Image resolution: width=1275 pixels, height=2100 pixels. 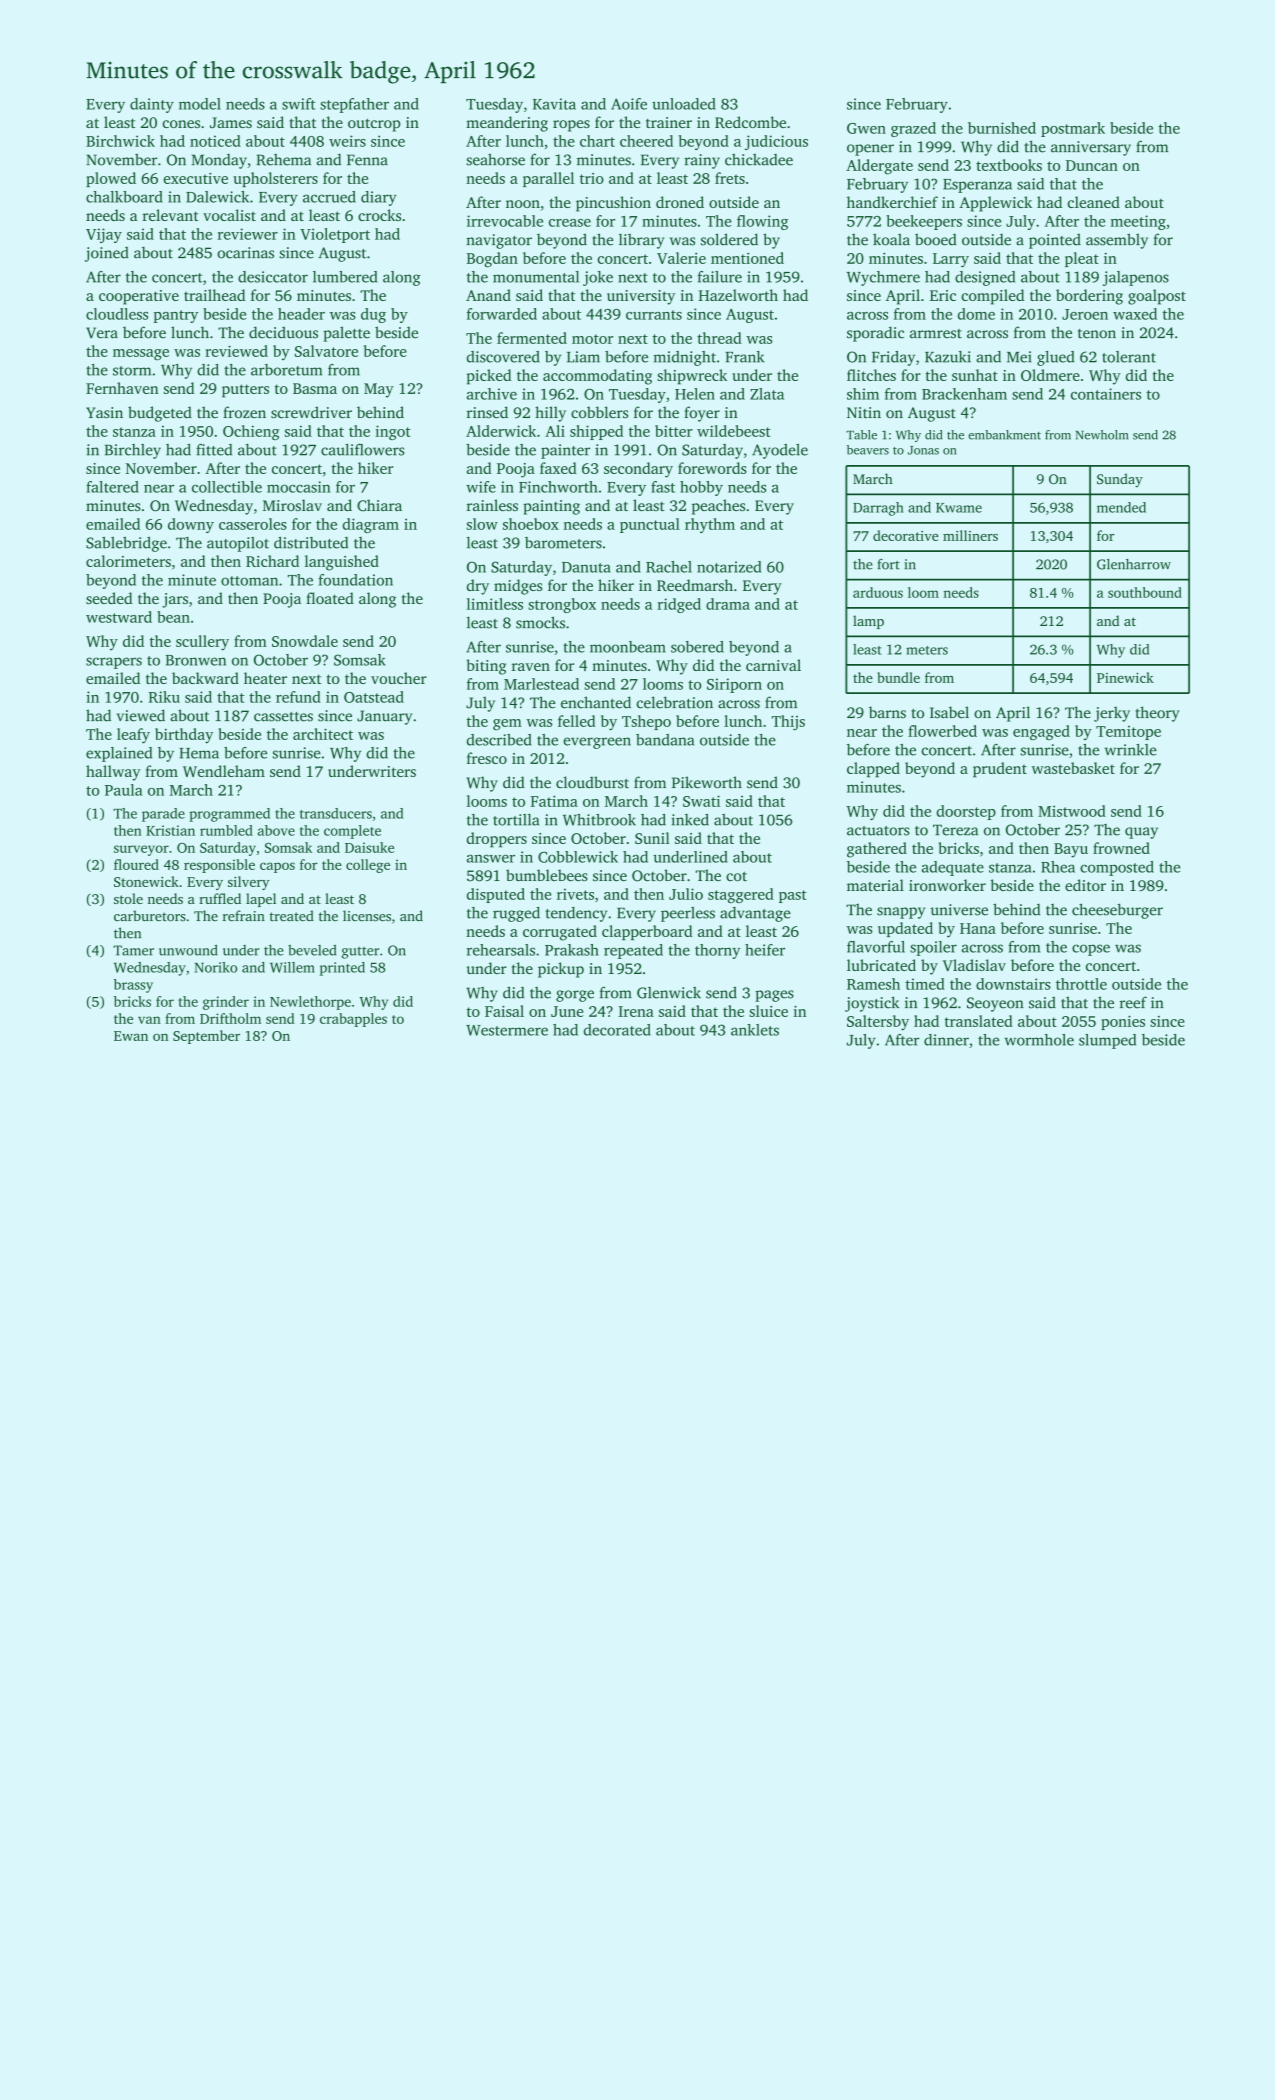 What do you see at coordinates (502, 314) in the page?
I see `forwarded` at bounding box center [502, 314].
